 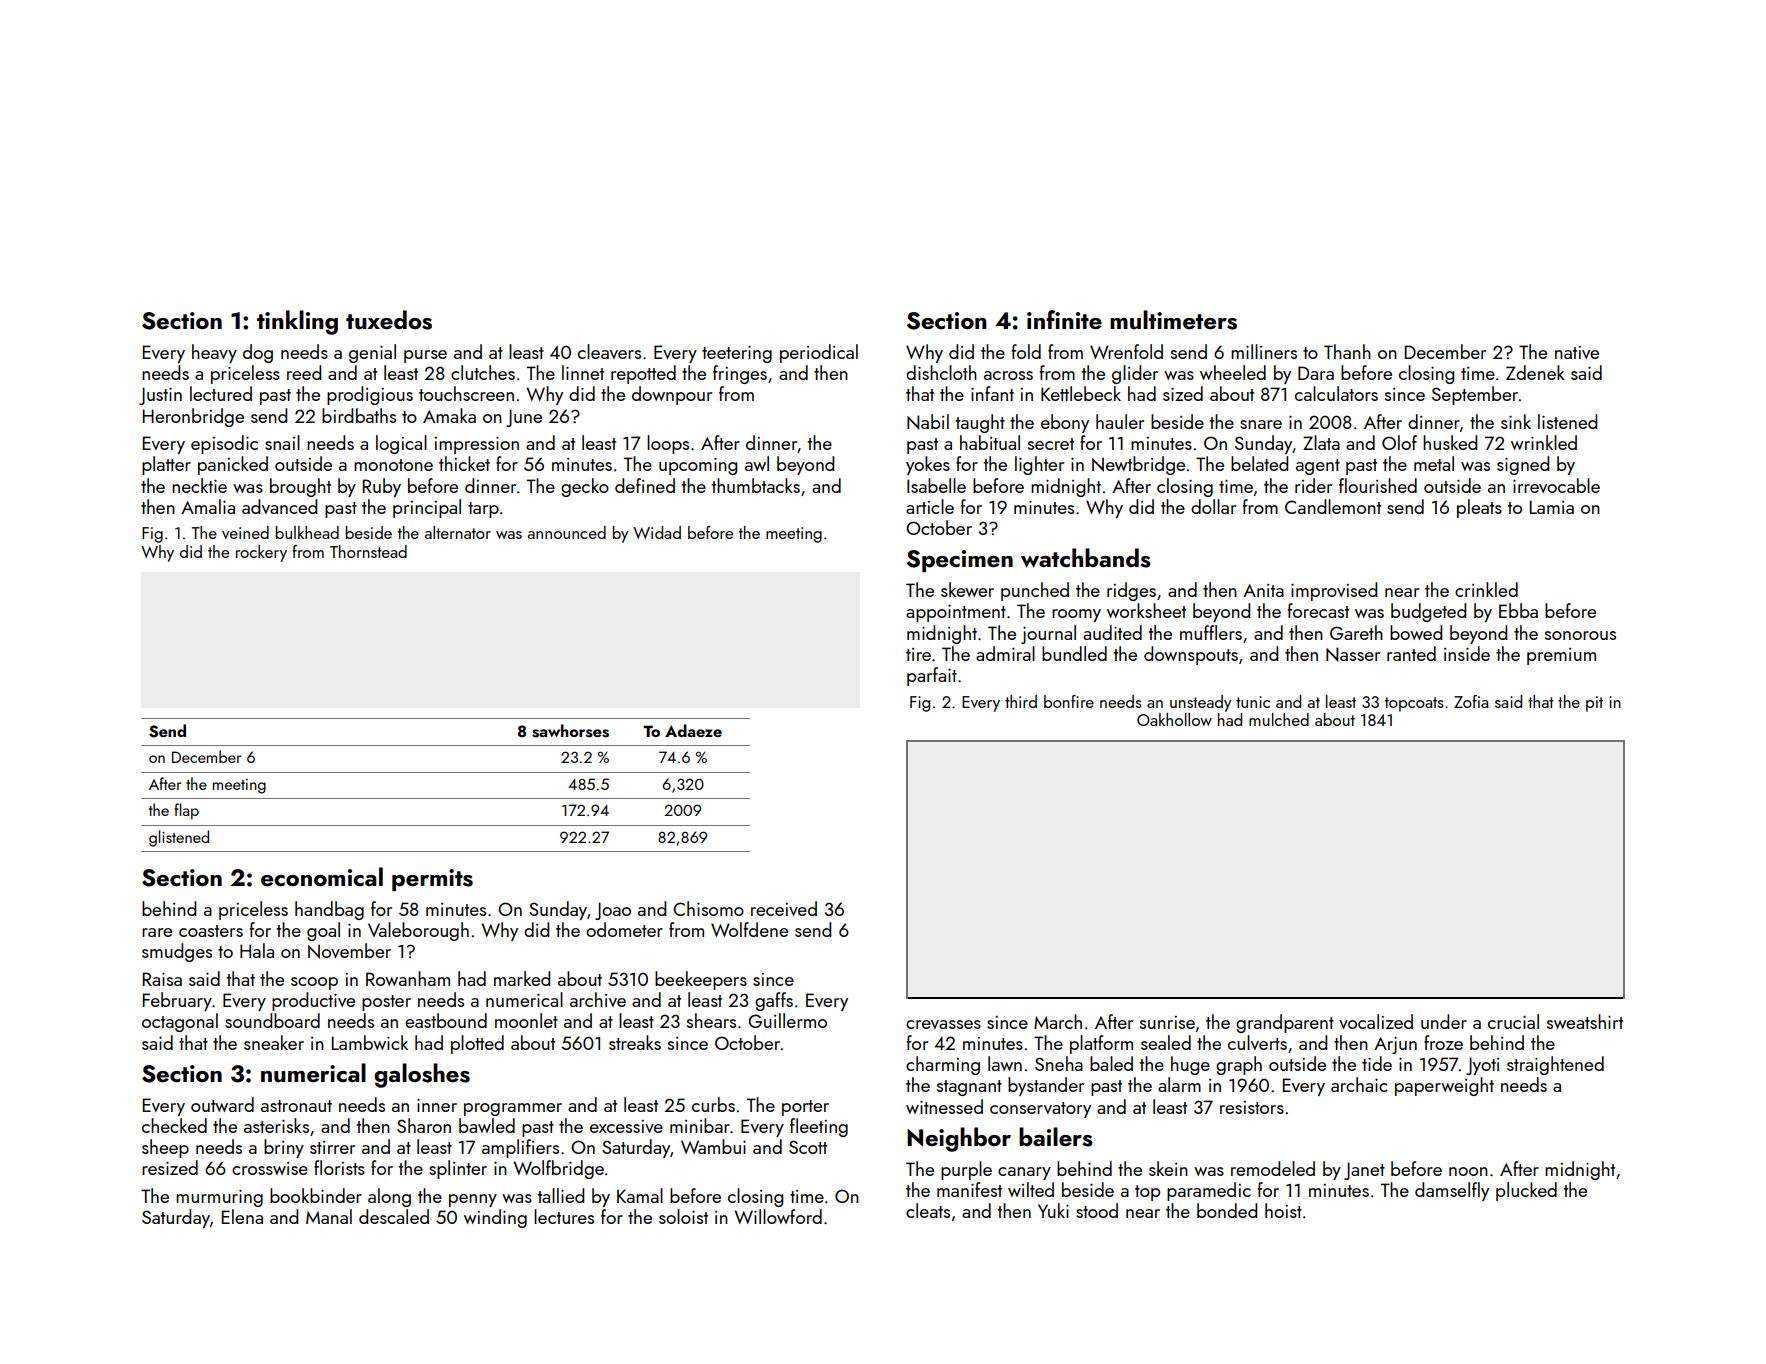 I want to click on sawhorses, so click(x=570, y=731).
